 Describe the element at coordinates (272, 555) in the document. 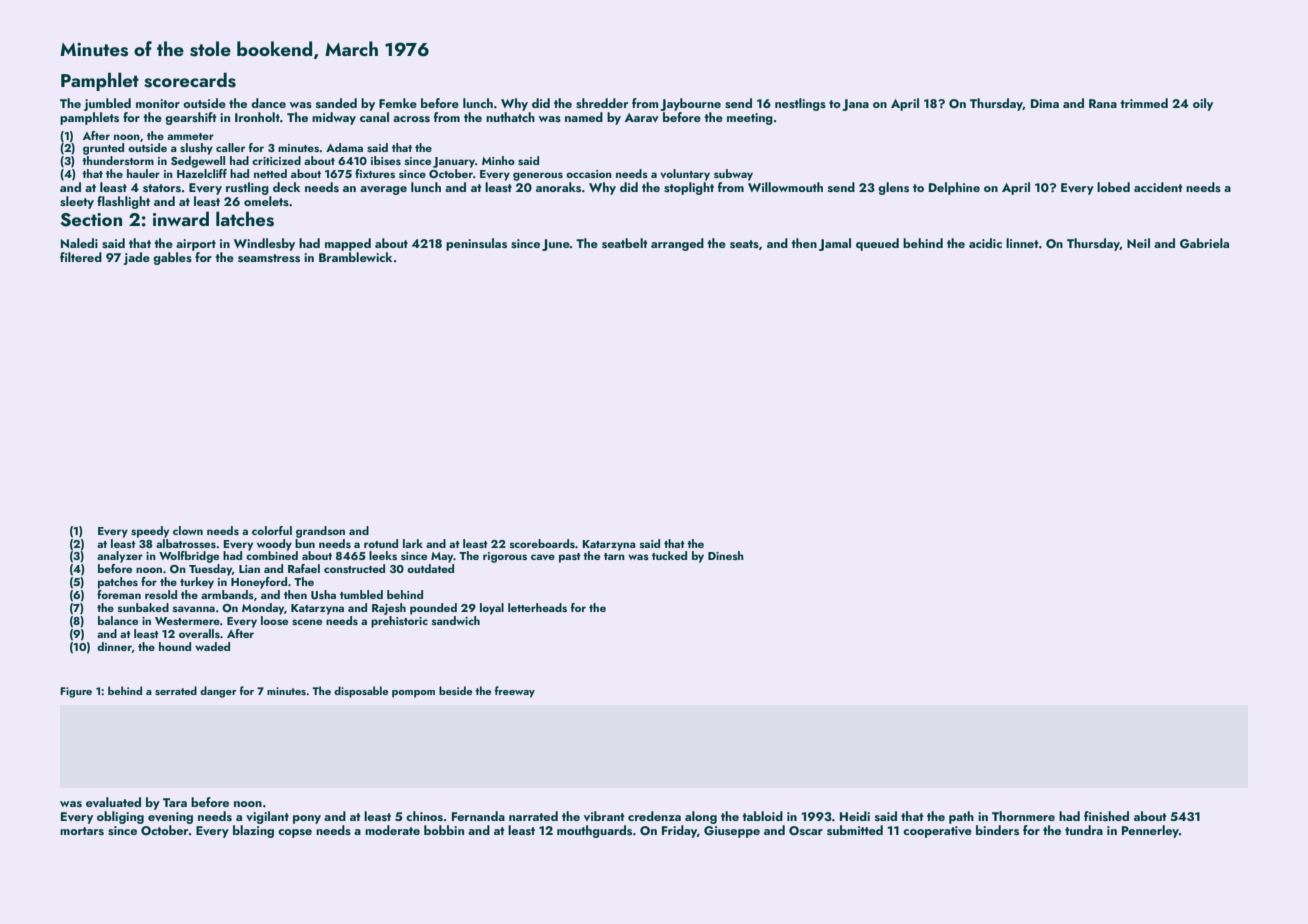

I see `combined` at that location.
